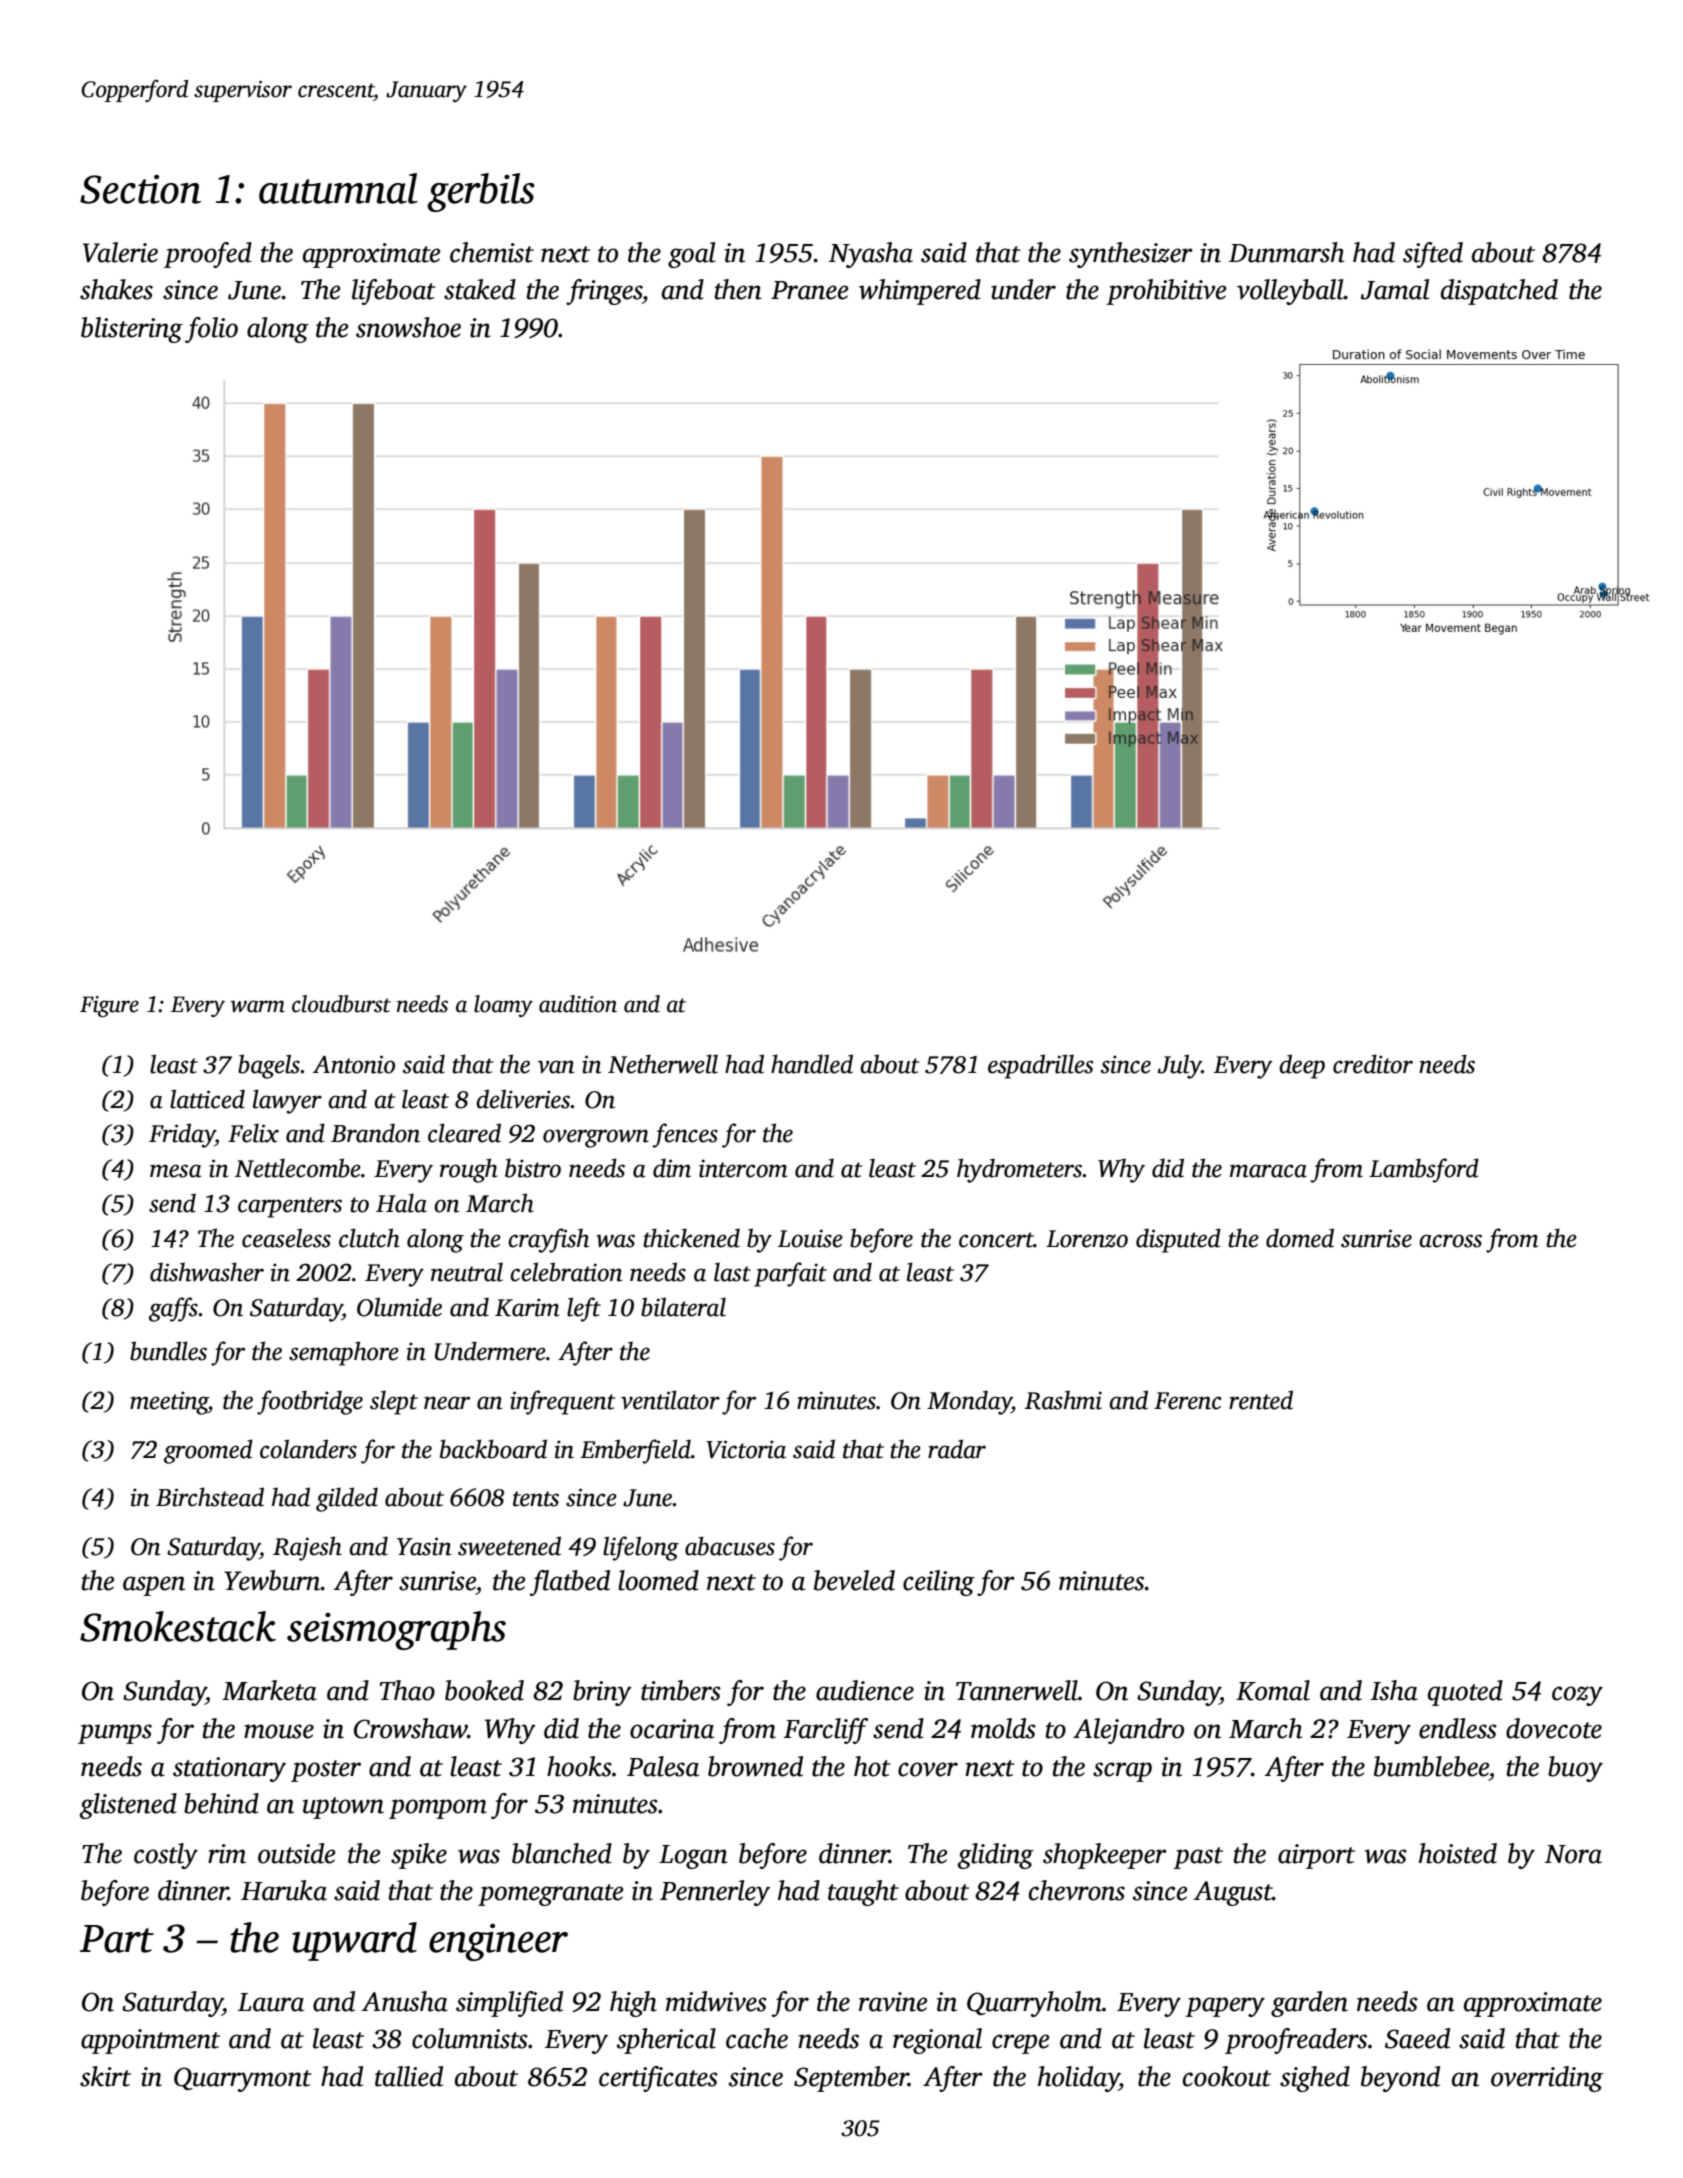  I want to click on prohibitive, so click(1166, 292).
